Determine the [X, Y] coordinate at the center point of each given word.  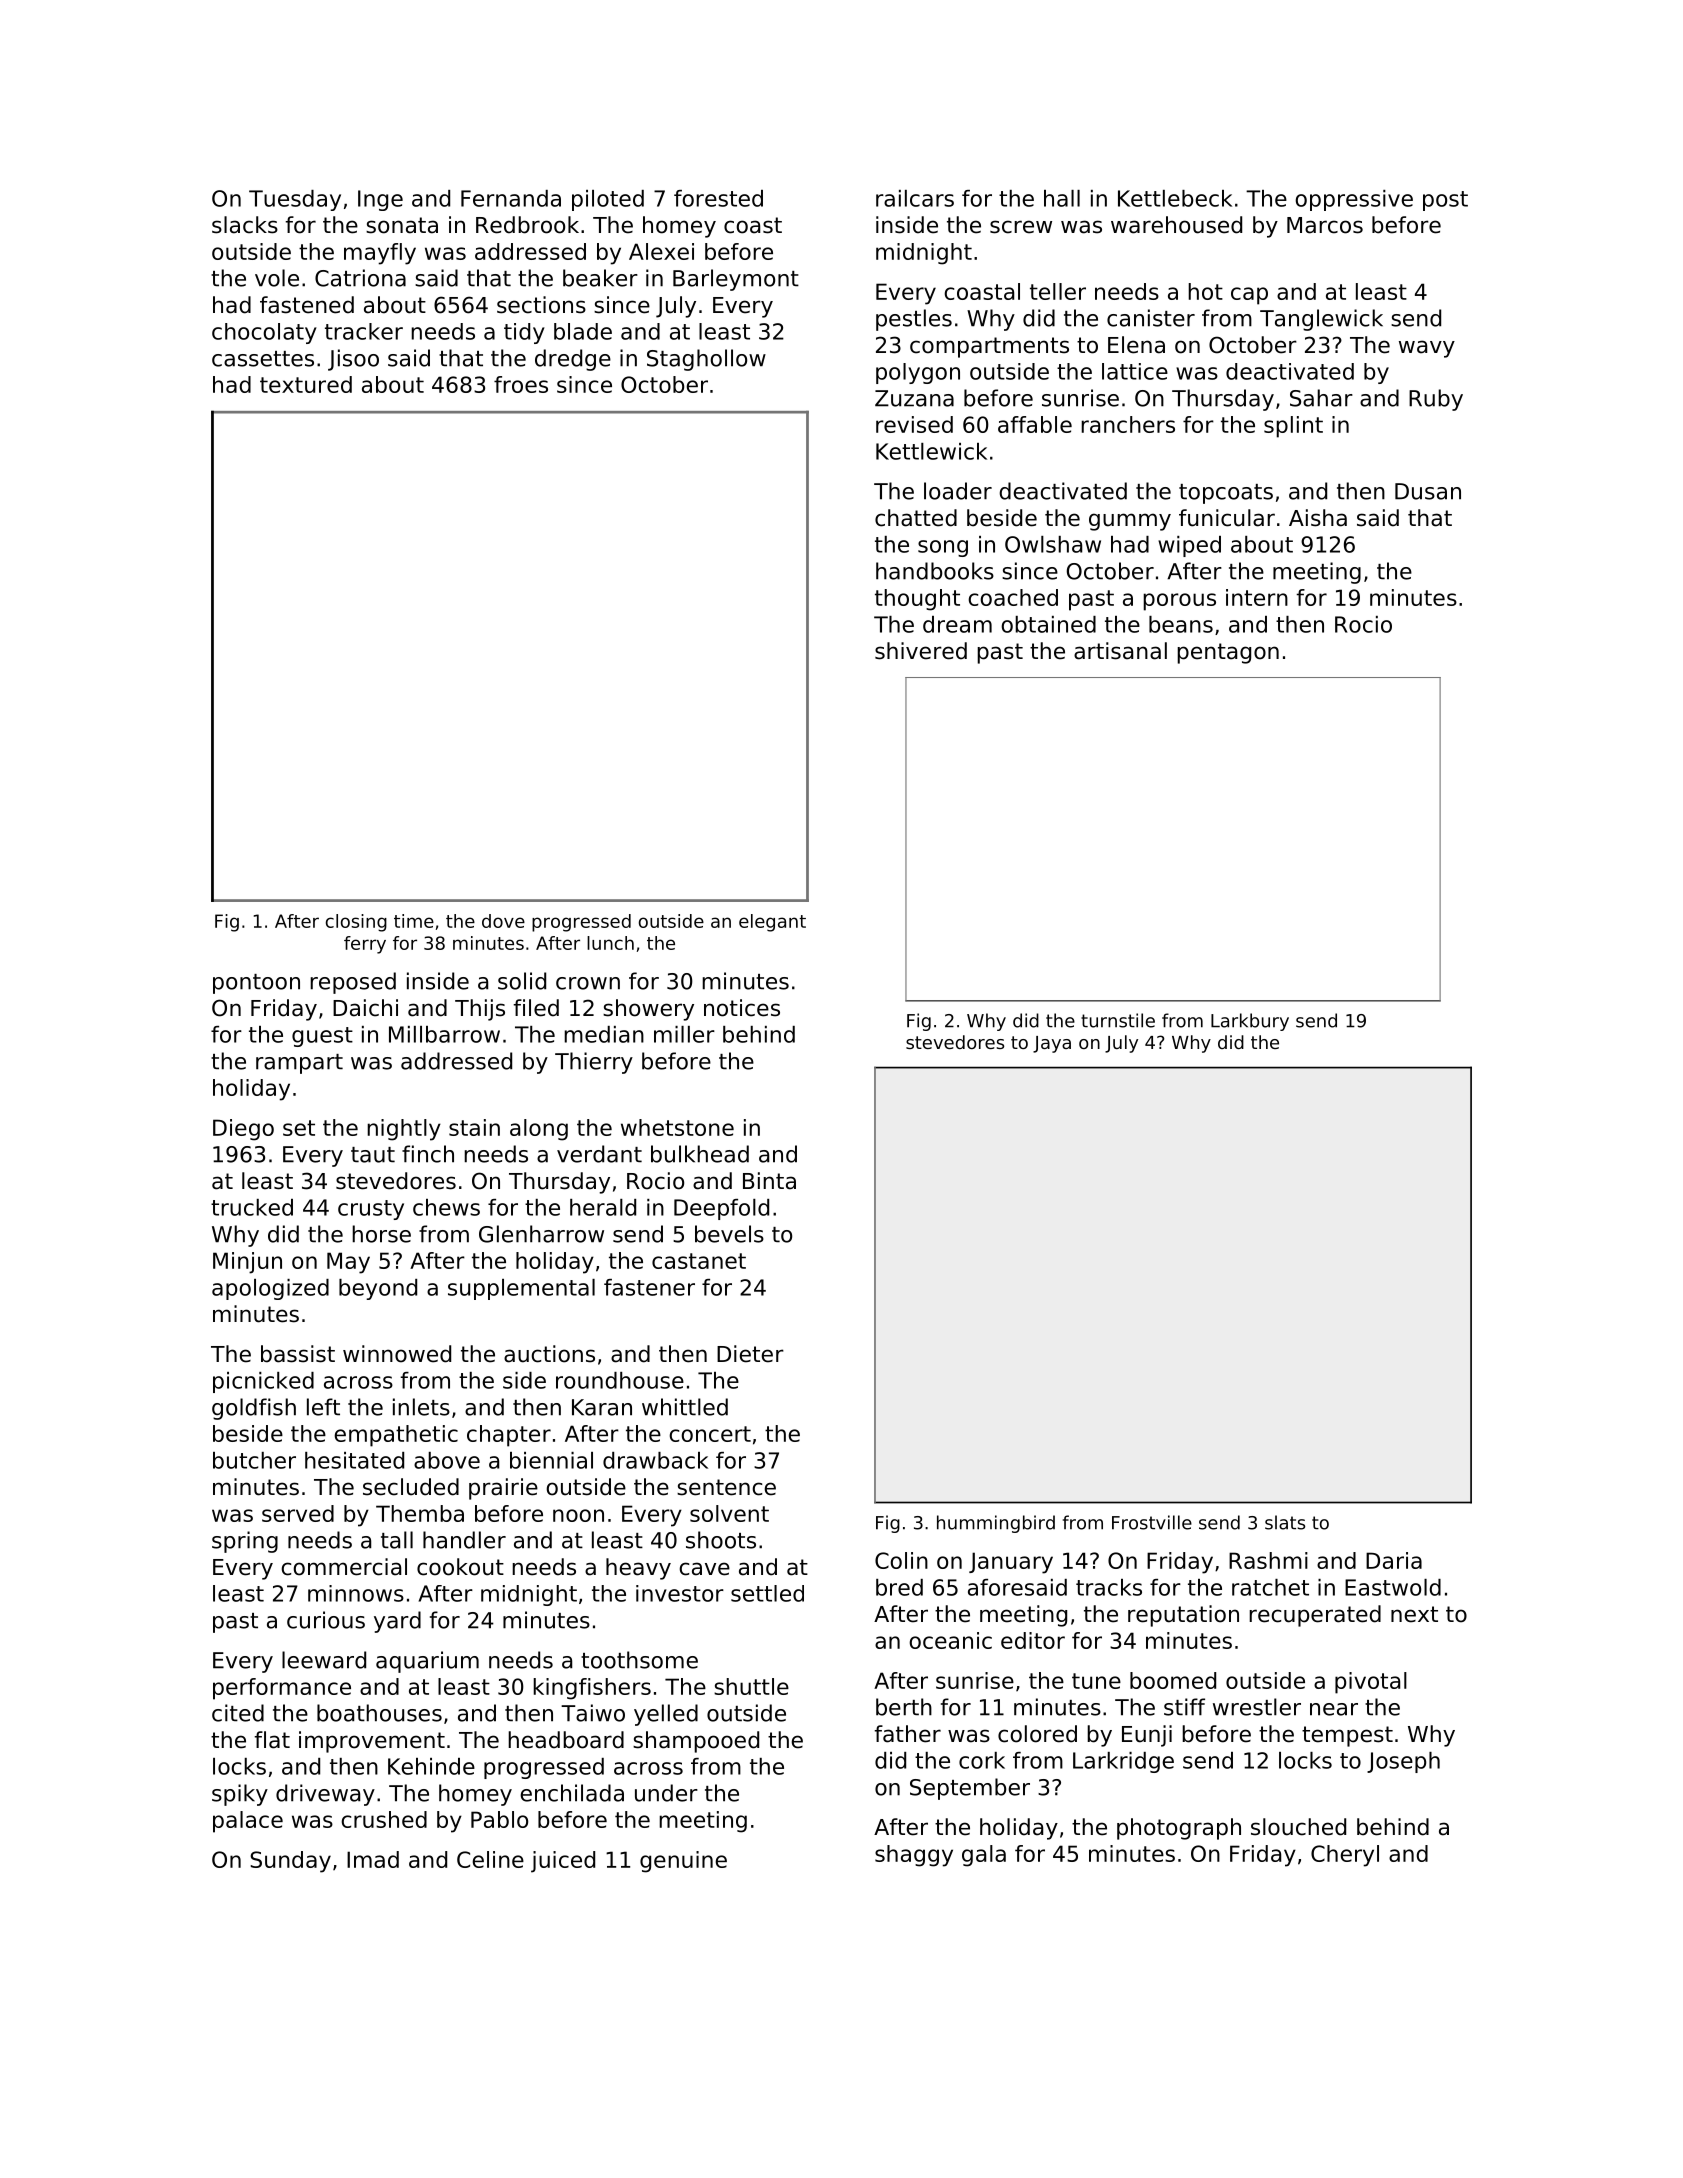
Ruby [1436, 400]
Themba [420, 1513]
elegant [772, 923]
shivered [921, 651]
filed [536, 1008]
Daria [1394, 1560]
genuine [683, 1862]
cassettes [263, 359]
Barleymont [736, 280]
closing [356, 923]
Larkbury [1250, 1022]
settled [767, 1593]
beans [1181, 624]
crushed [384, 1819]
